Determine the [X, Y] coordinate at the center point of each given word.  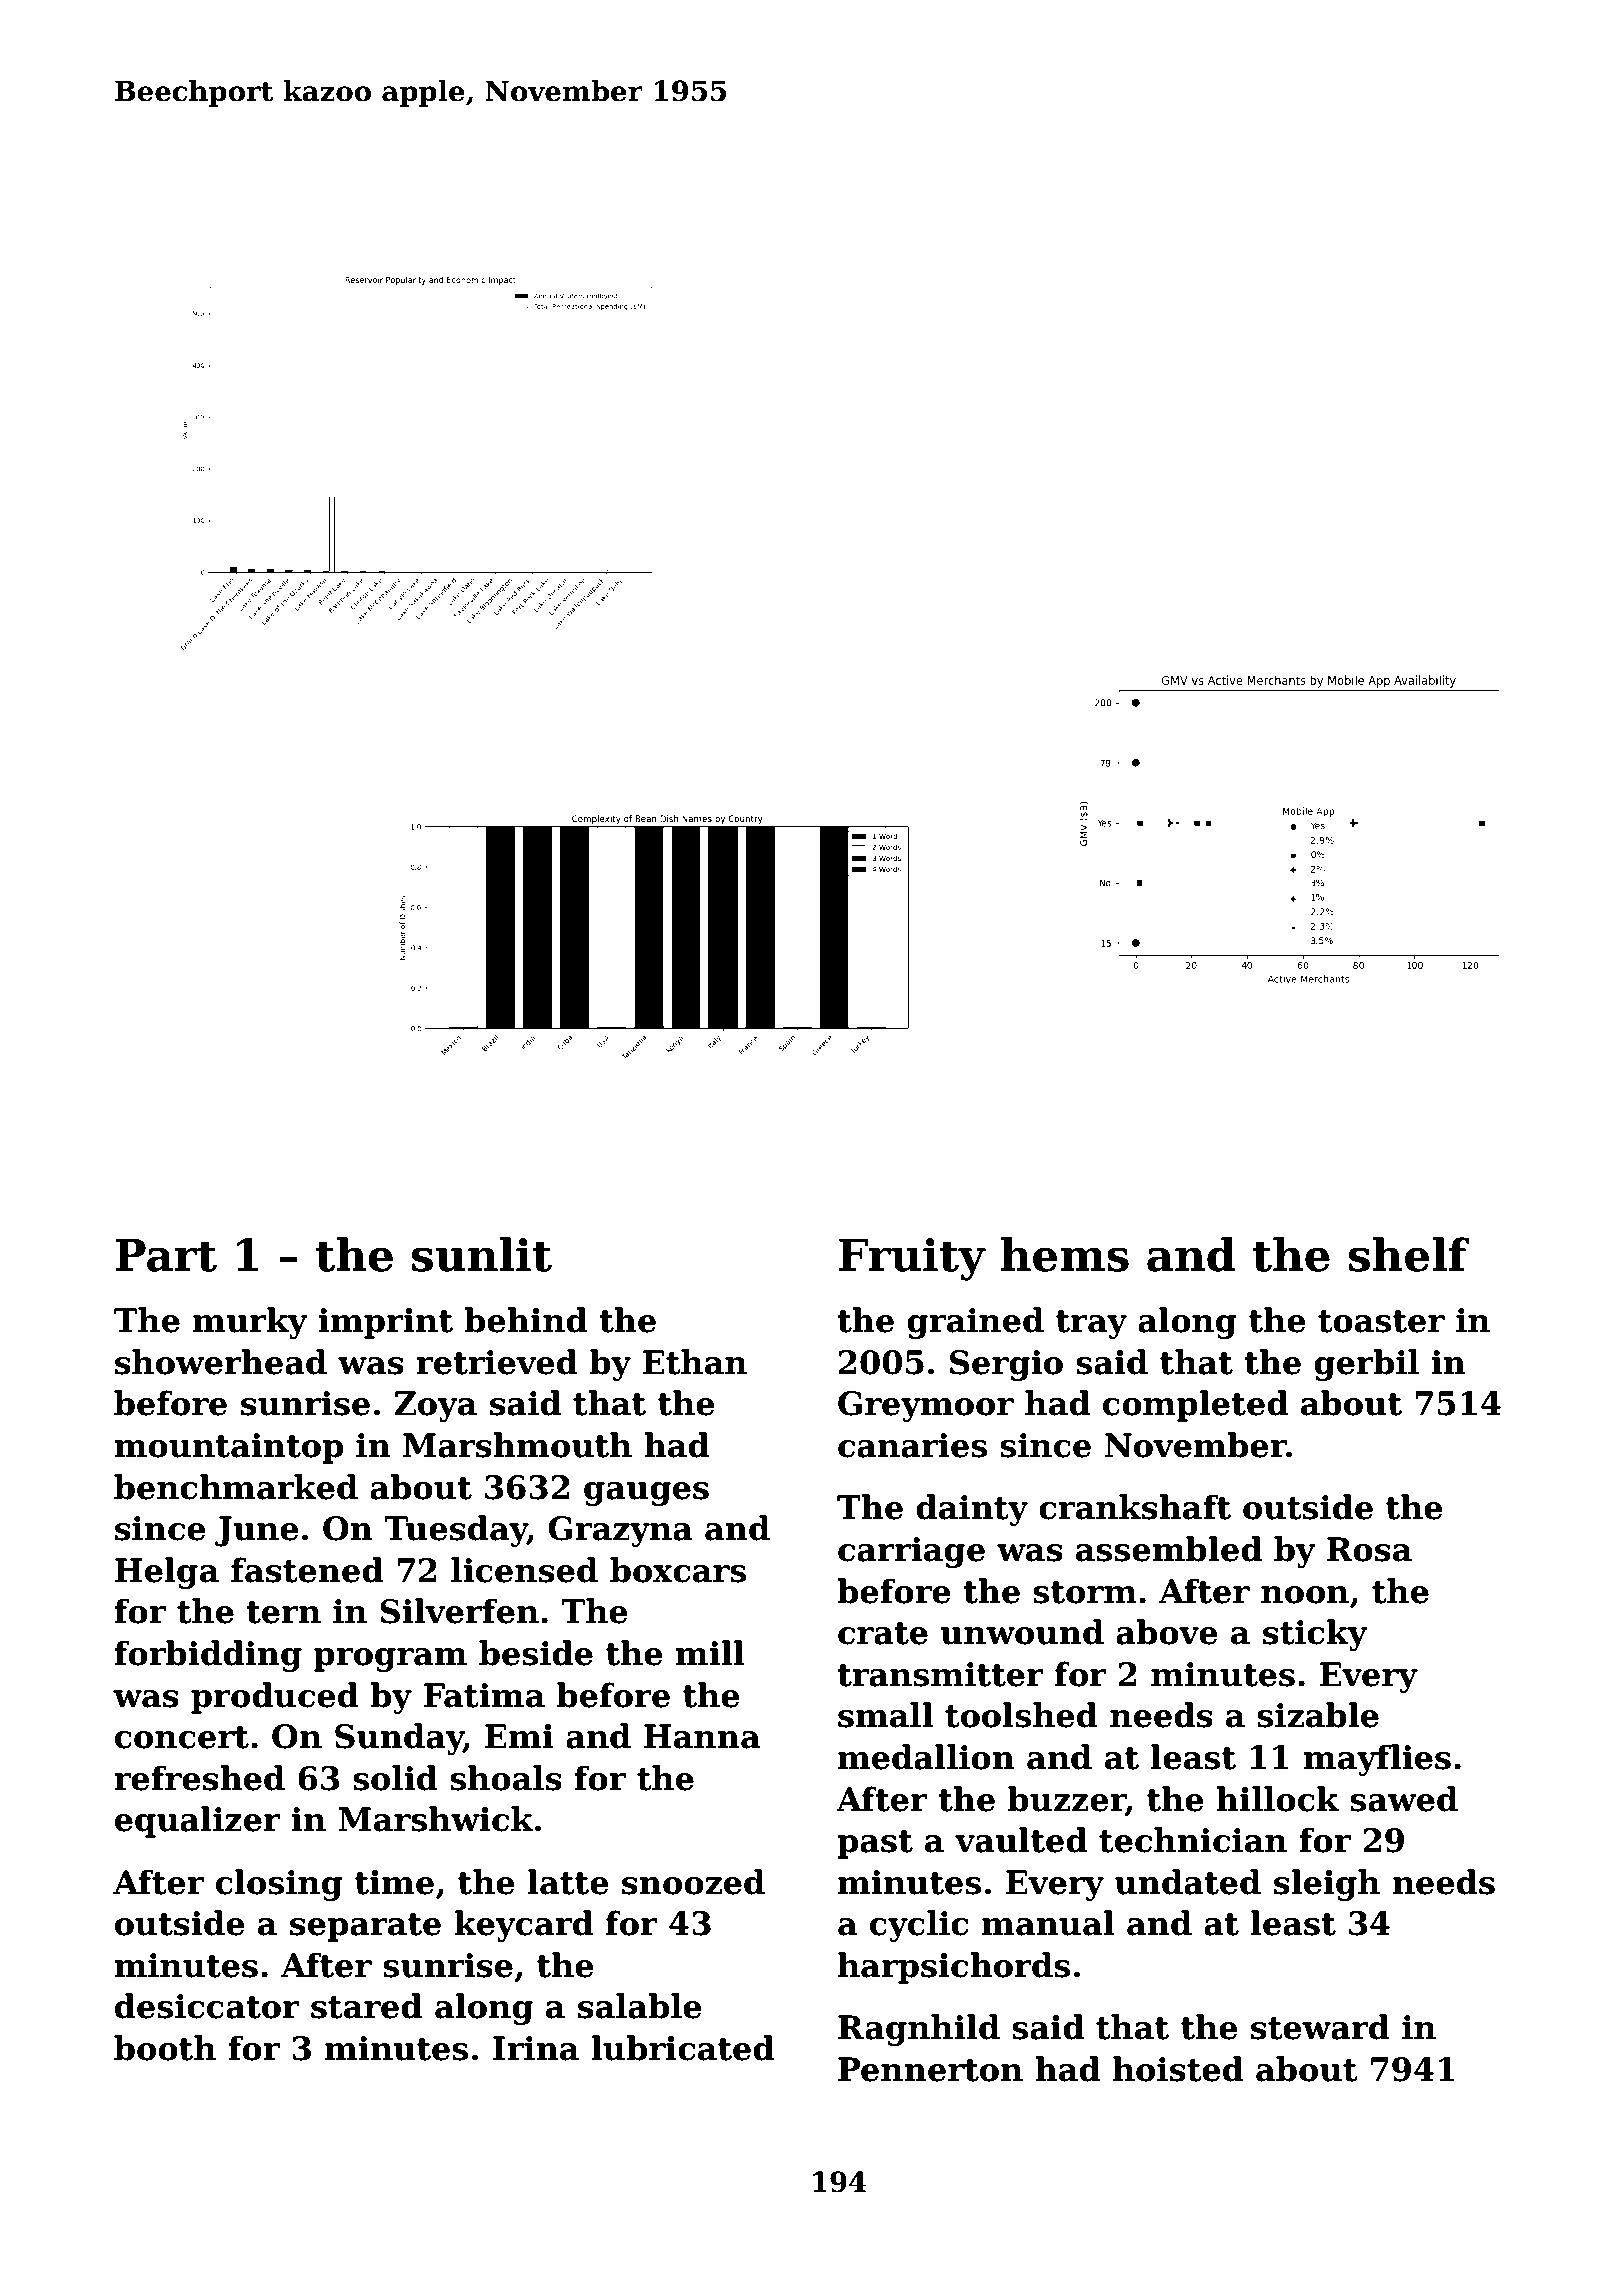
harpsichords [954, 1968]
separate [365, 1927]
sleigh [1327, 1885]
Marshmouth [517, 1445]
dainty [972, 1510]
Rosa [1369, 1549]
